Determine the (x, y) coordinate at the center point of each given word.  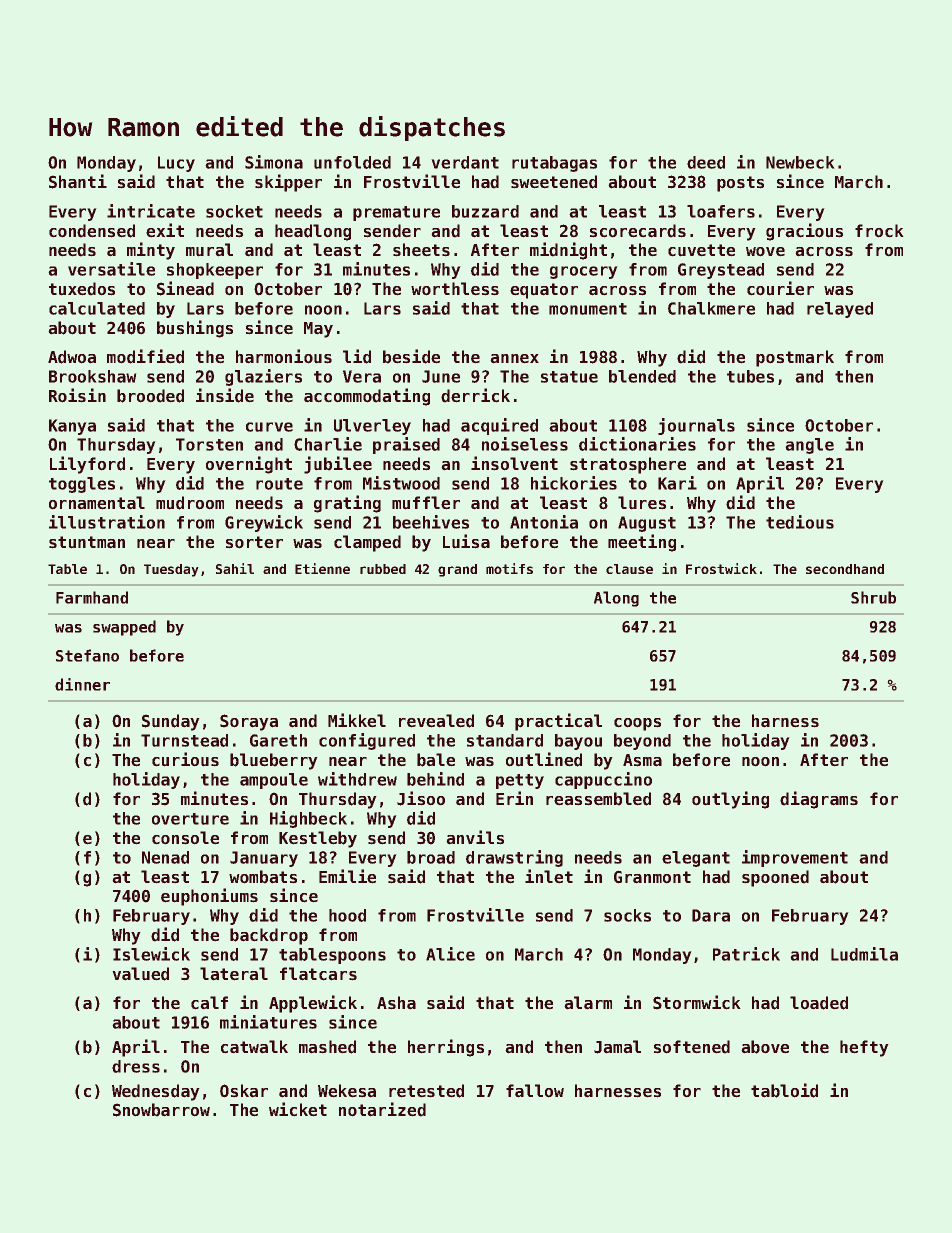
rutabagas (554, 164)
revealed (436, 721)
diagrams (819, 800)
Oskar (244, 1091)
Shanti (78, 181)
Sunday (171, 722)
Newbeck (800, 162)
